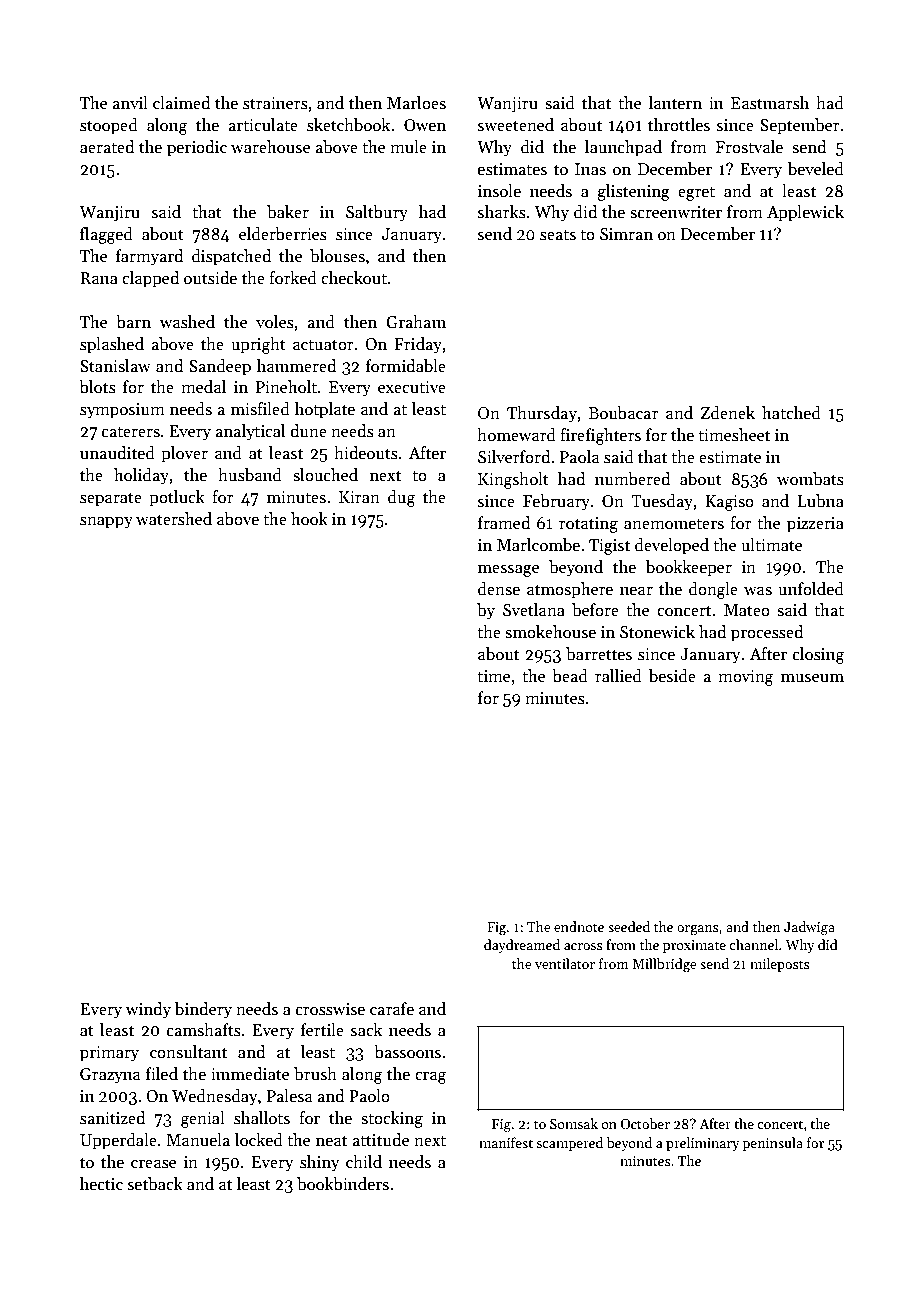 The height and width of the screenshot is (1308, 924). Describe the element at coordinates (275, 103) in the screenshot. I see `strainers` at that location.
